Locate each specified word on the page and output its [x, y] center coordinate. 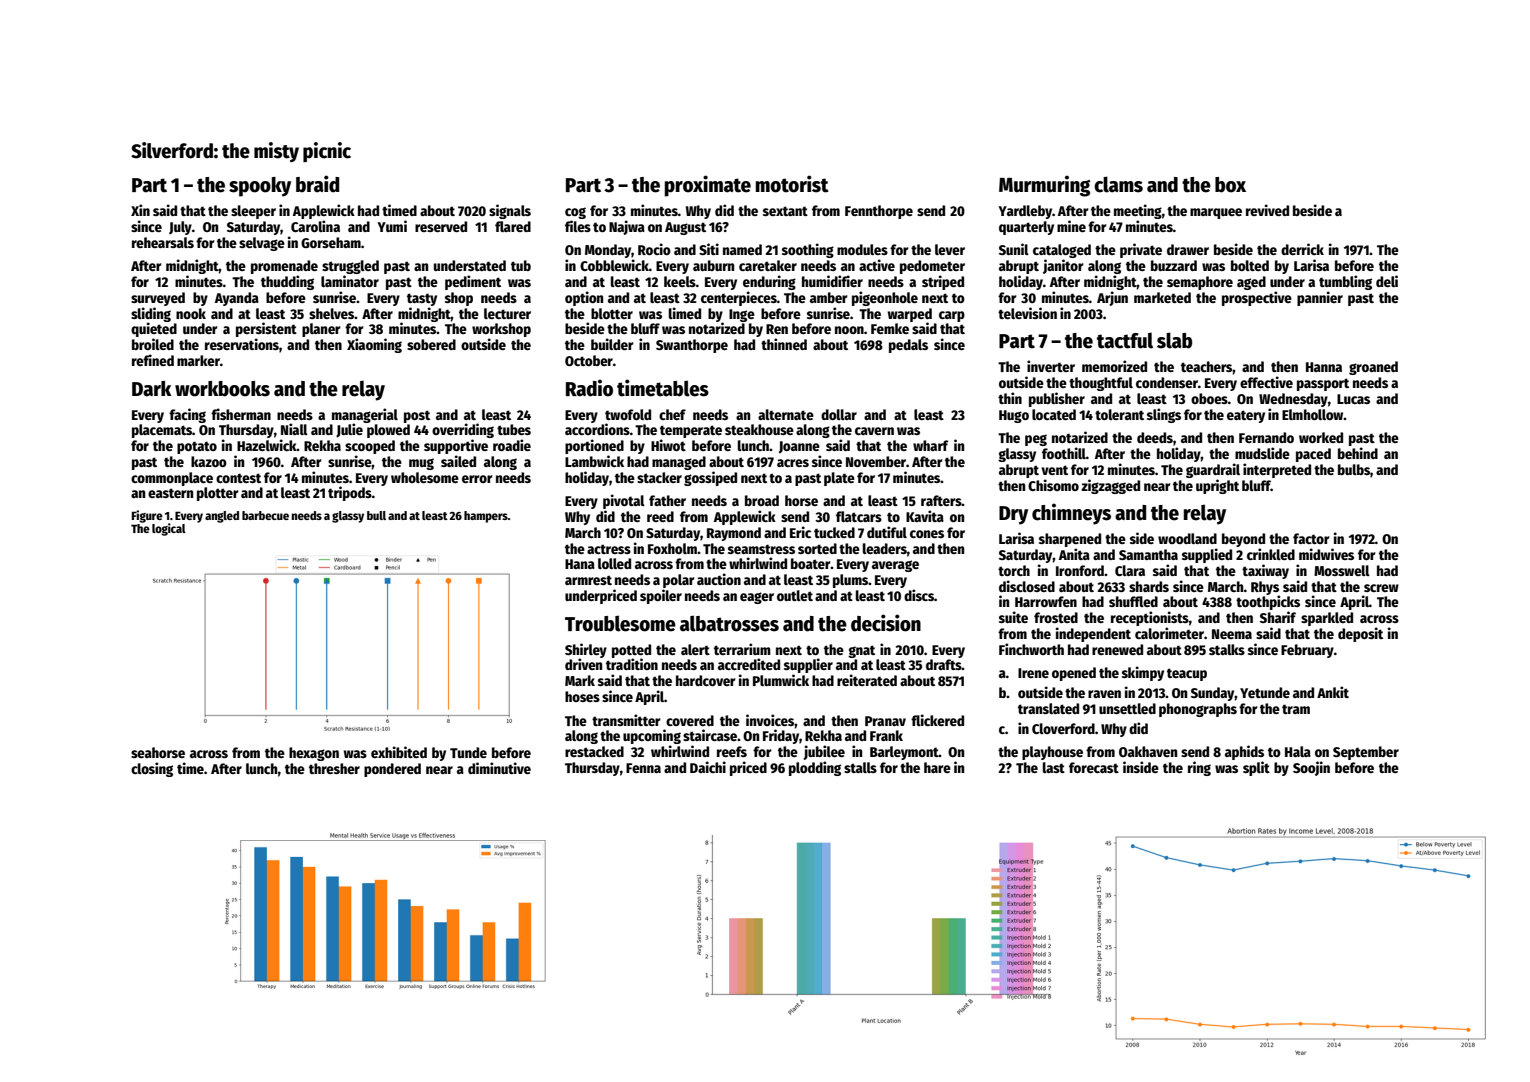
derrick [1302, 249]
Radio [589, 388]
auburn [713, 265]
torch [1014, 570]
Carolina [315, 226]
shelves [331, 313]
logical [169, 529]
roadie [512, 445]
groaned [1373, 368]
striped [943, 282]
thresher [334, 768]
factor [1311, 538]
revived [1267, 210]
